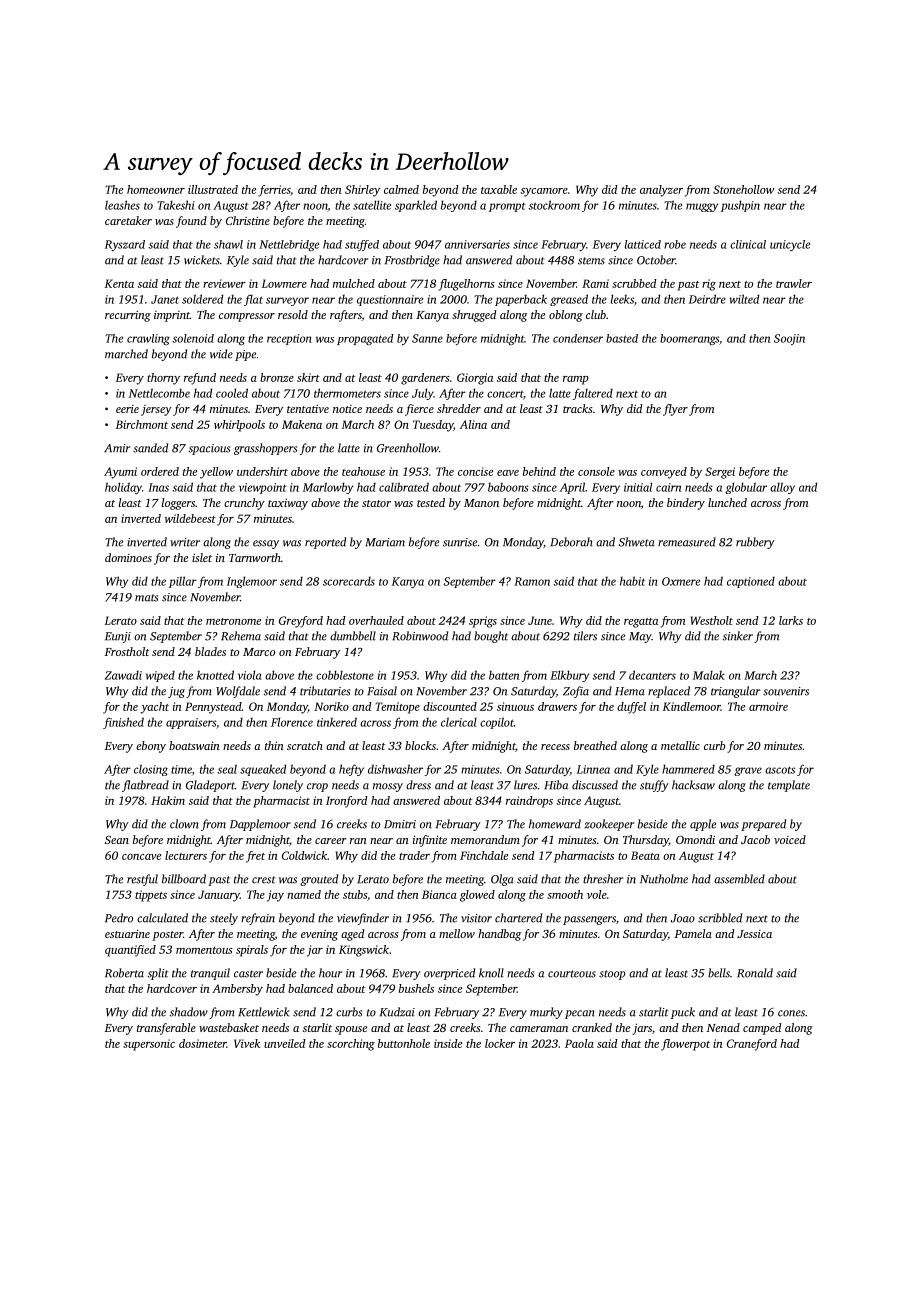 The height and width of the page is (1314, 924). What do you see at coordinates (189, 1012) in the page?
I see `shadow` at bounding box center [189, 1012].
